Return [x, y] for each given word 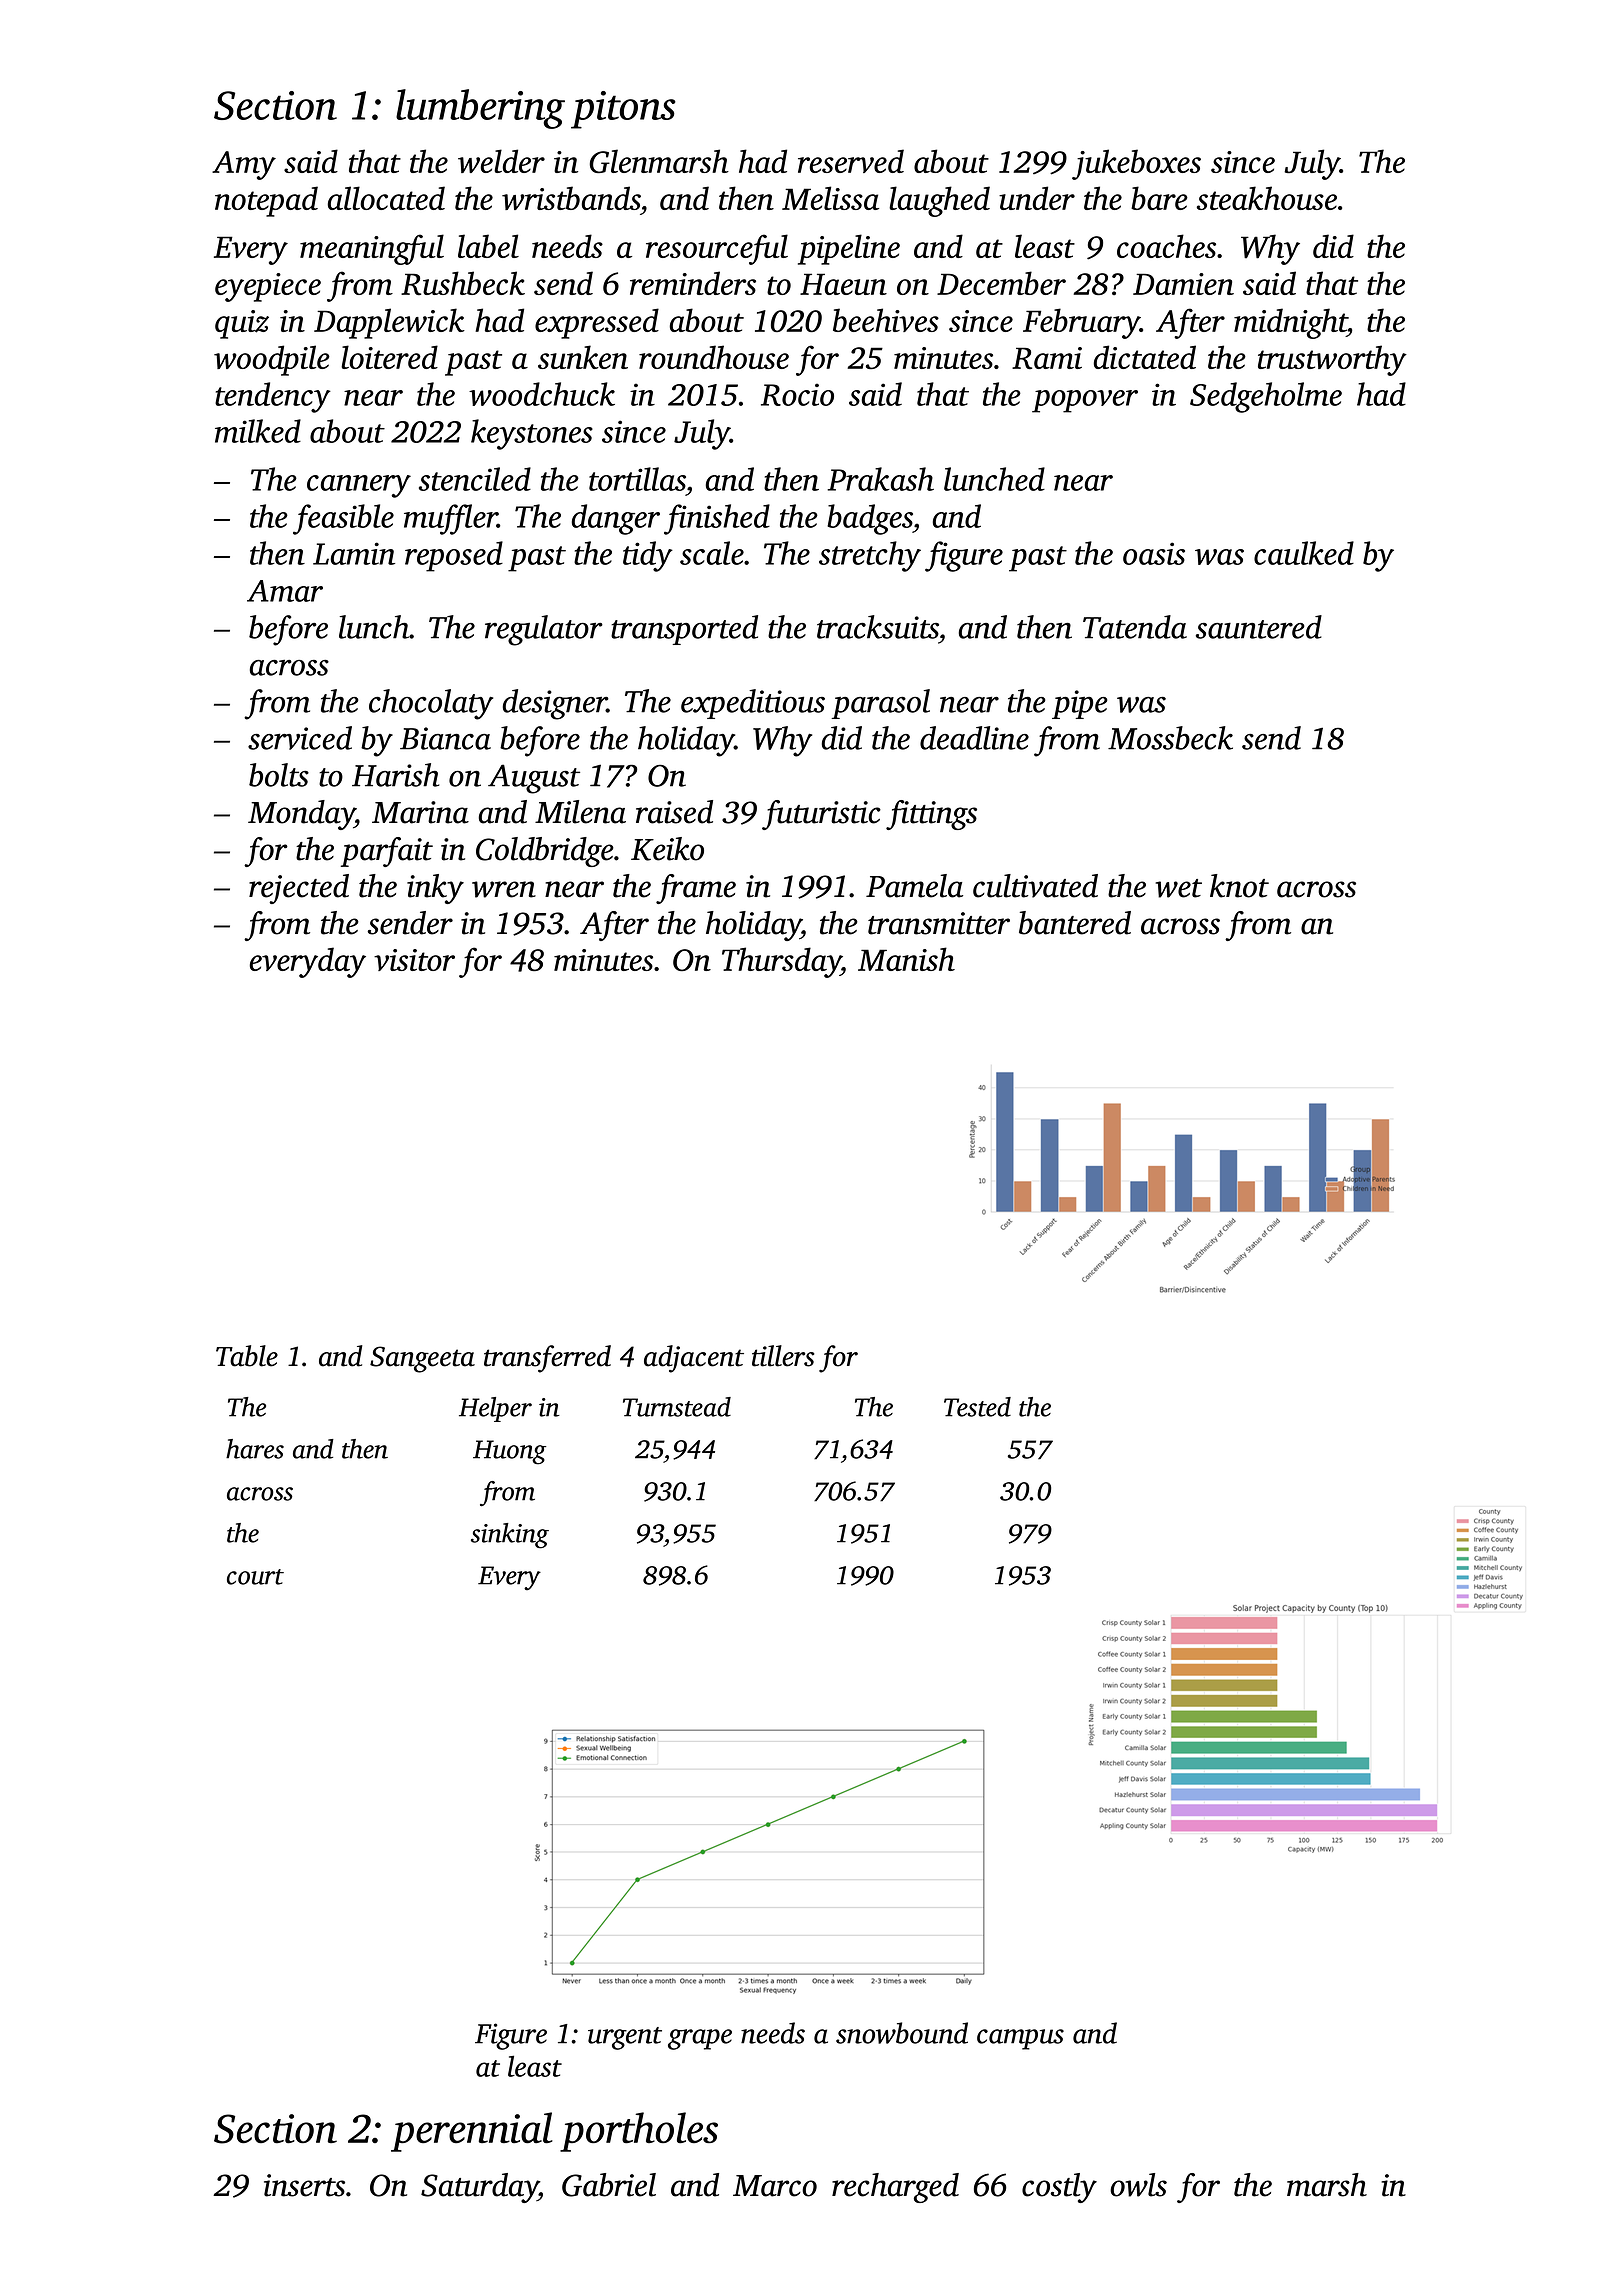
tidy [648, 556]
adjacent [694, 1359]
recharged [895, 2188]
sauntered [1259, 627]
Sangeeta [422, 1359]
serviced [300, 738]
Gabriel [609, 2185]
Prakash [880, 479]
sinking [510, 1536]
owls [1138, 2185]
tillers [783, 1356]
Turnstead [677, 1407]
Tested [977, 1407]
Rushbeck [463, 283]
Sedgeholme [1266, 397]
